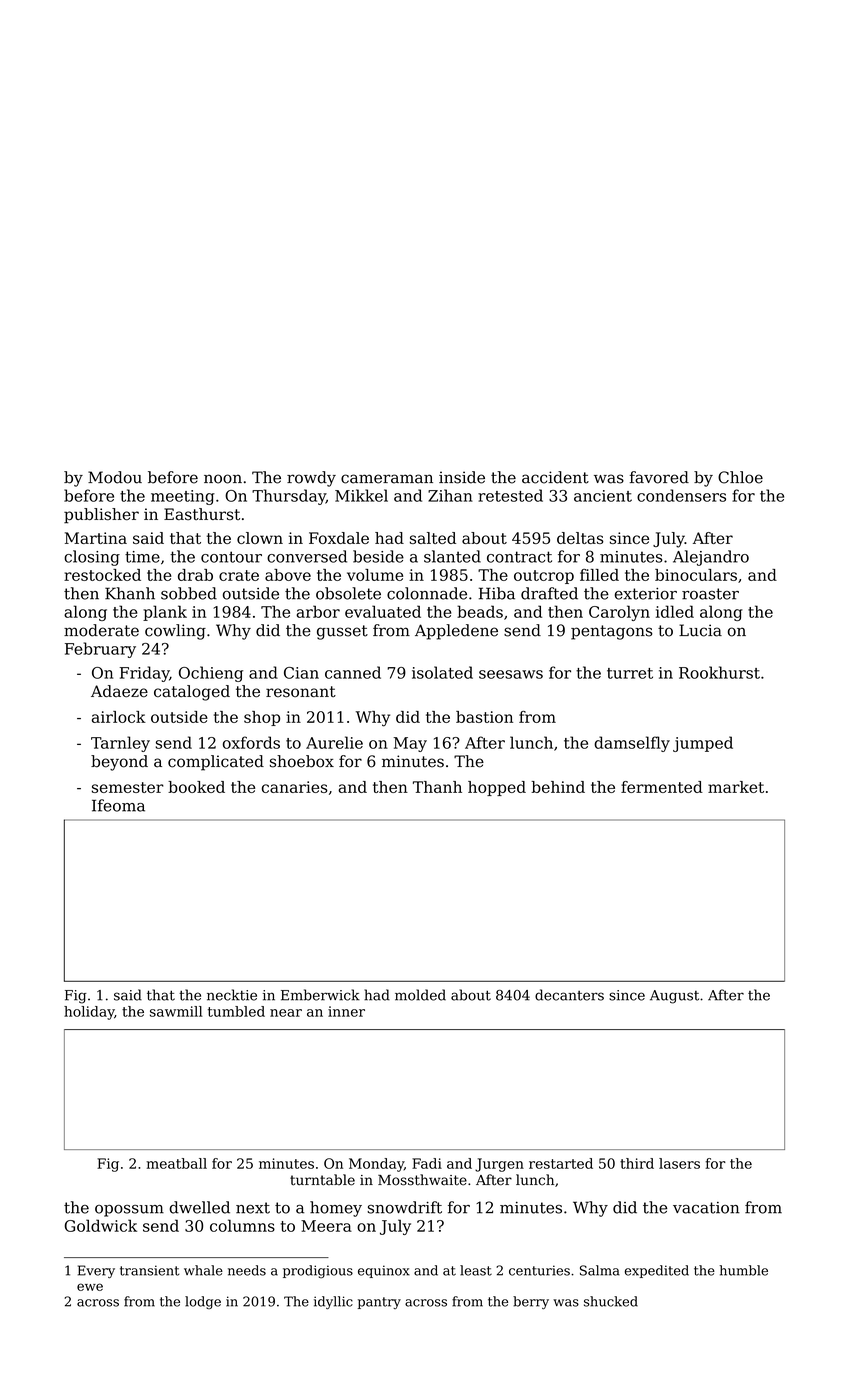 This screenshot has height=1400, width=849. I want to click on Thanh, so click(437, 787).
